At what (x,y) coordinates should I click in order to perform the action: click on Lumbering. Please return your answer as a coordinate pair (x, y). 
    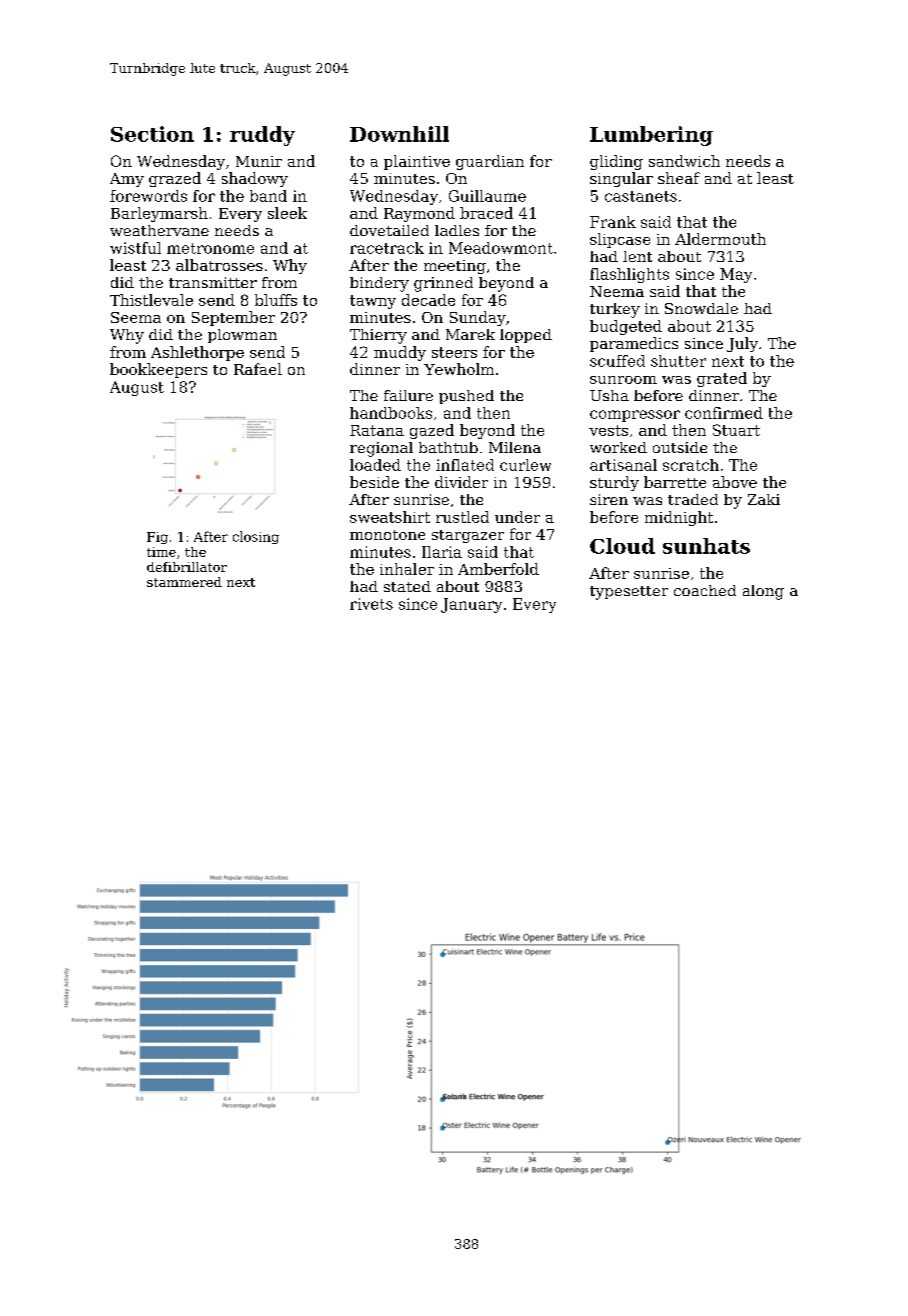
    Looking at the image, I should click on (651, 136).
